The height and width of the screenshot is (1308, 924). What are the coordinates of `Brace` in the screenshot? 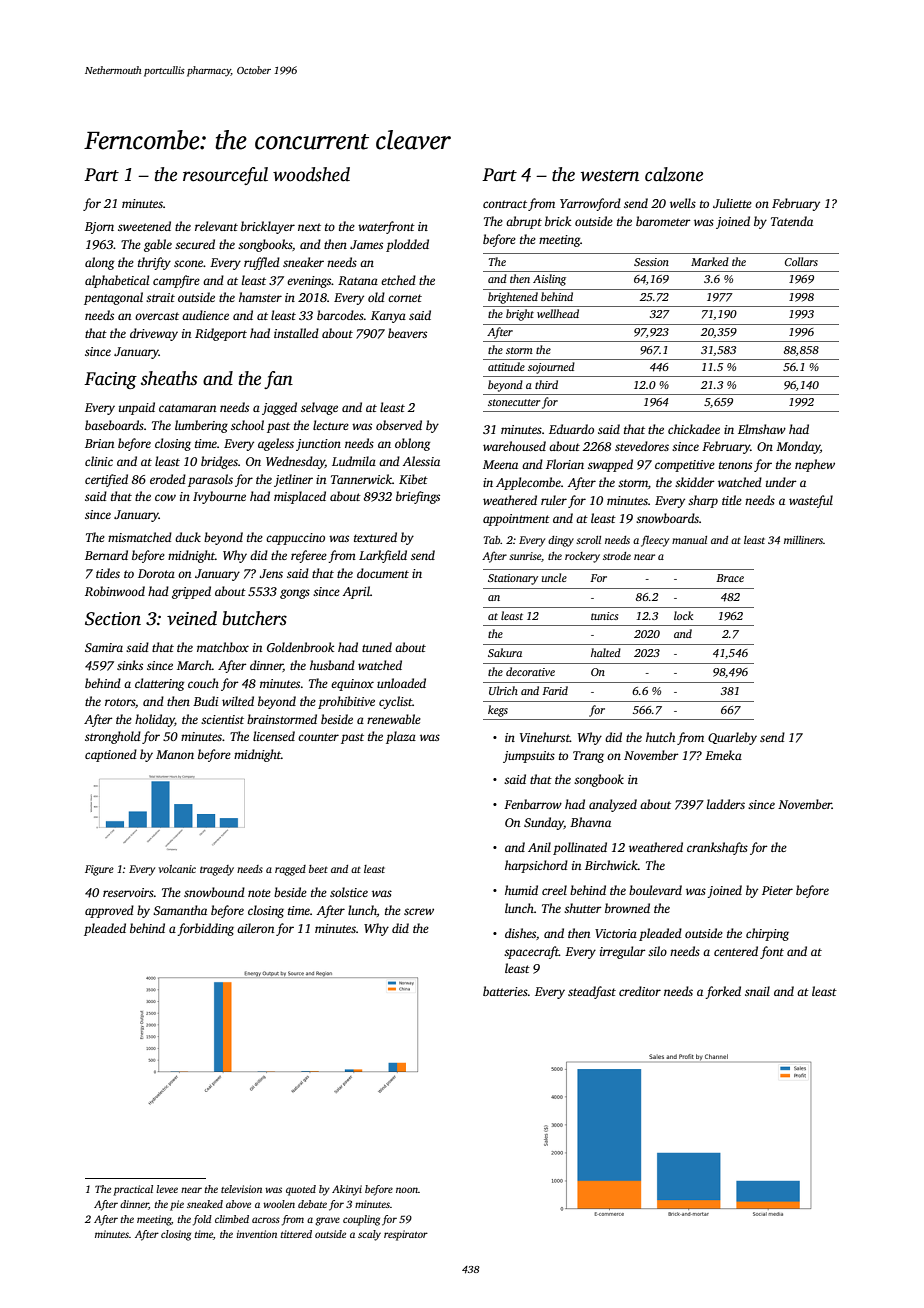 It's located at (730, 578).
